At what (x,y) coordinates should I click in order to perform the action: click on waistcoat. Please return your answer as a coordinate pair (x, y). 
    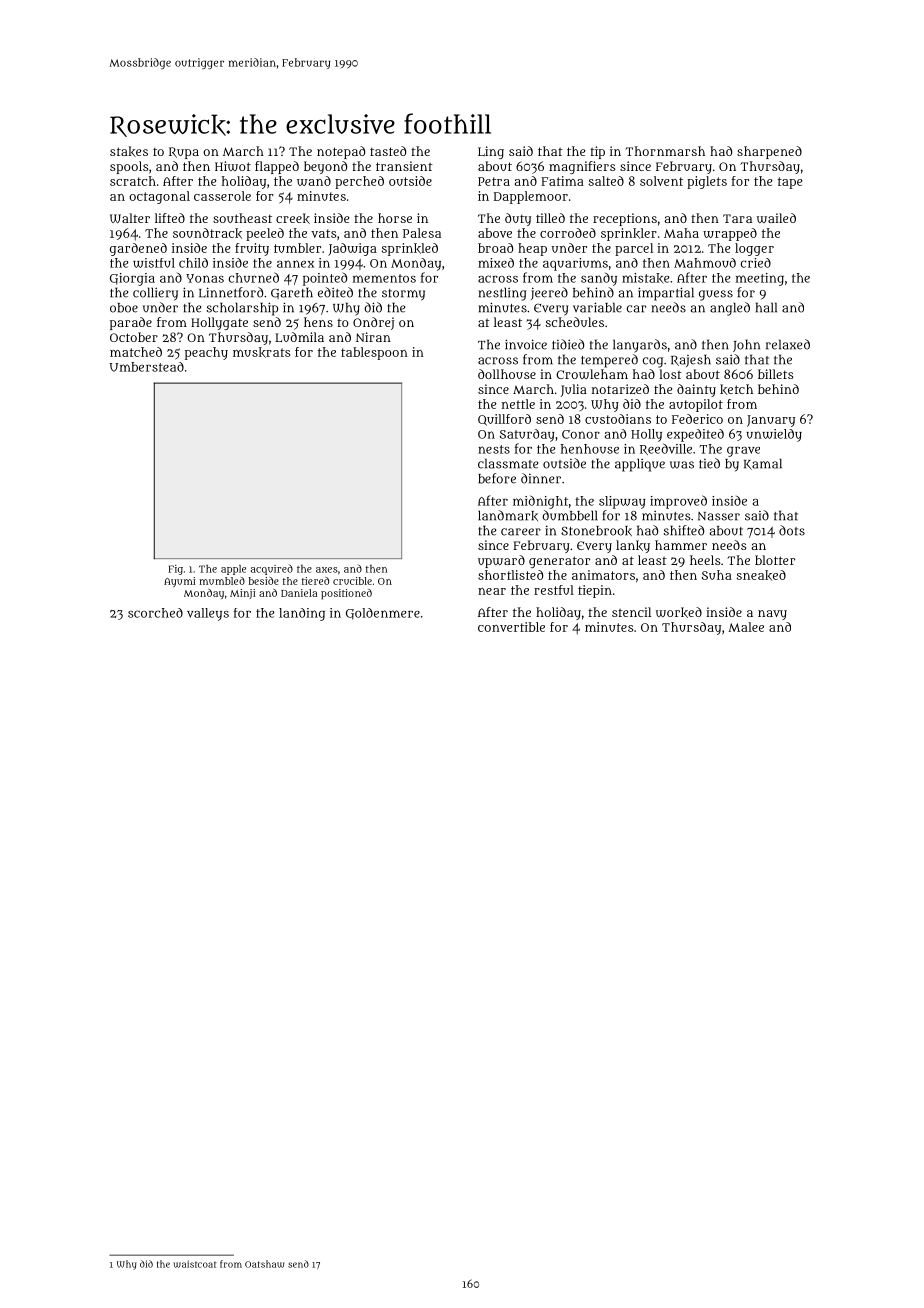
    Looking at the image, I should click on (194, 1264).
